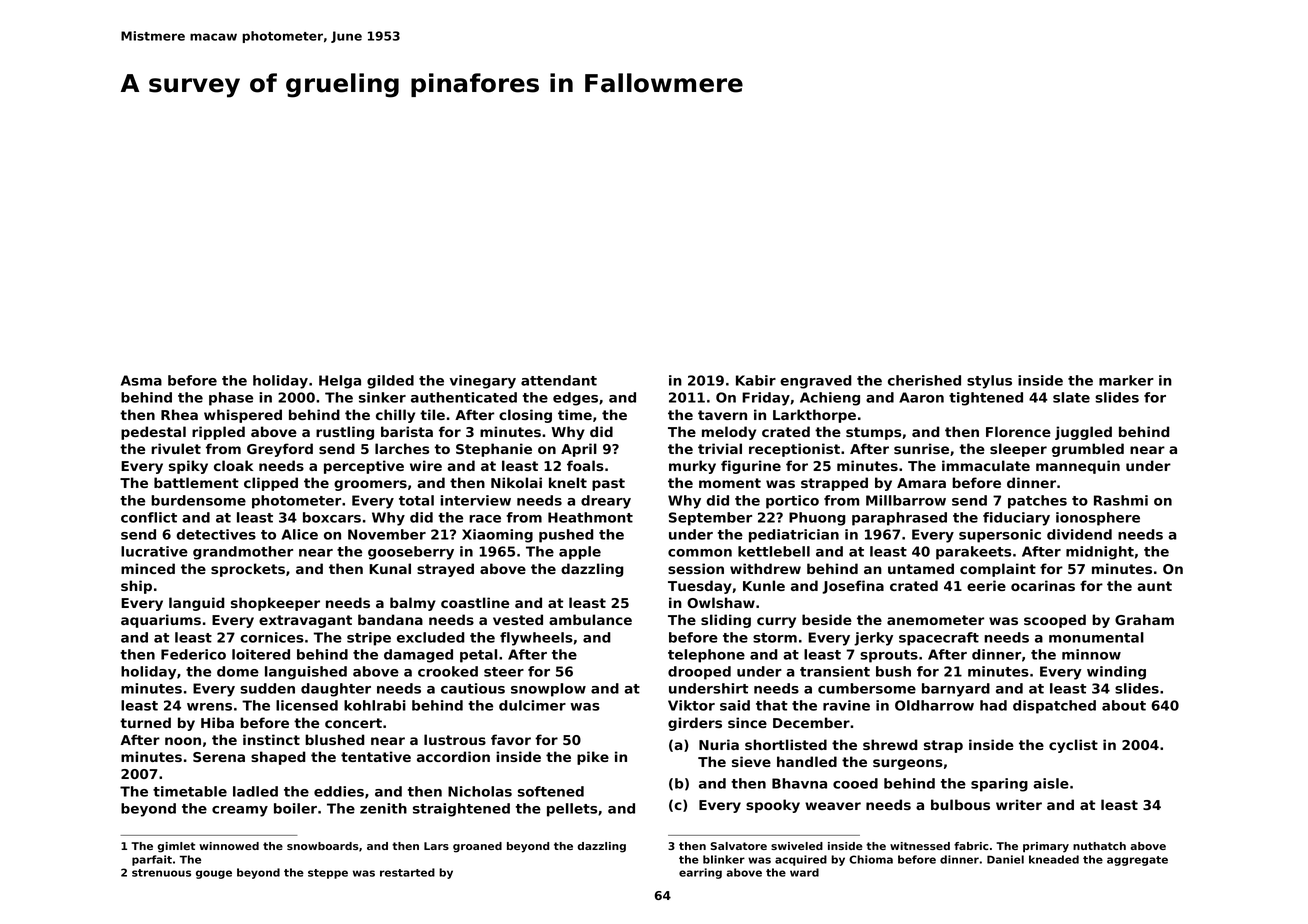  I want to click on Serena, so click(219, 757).
